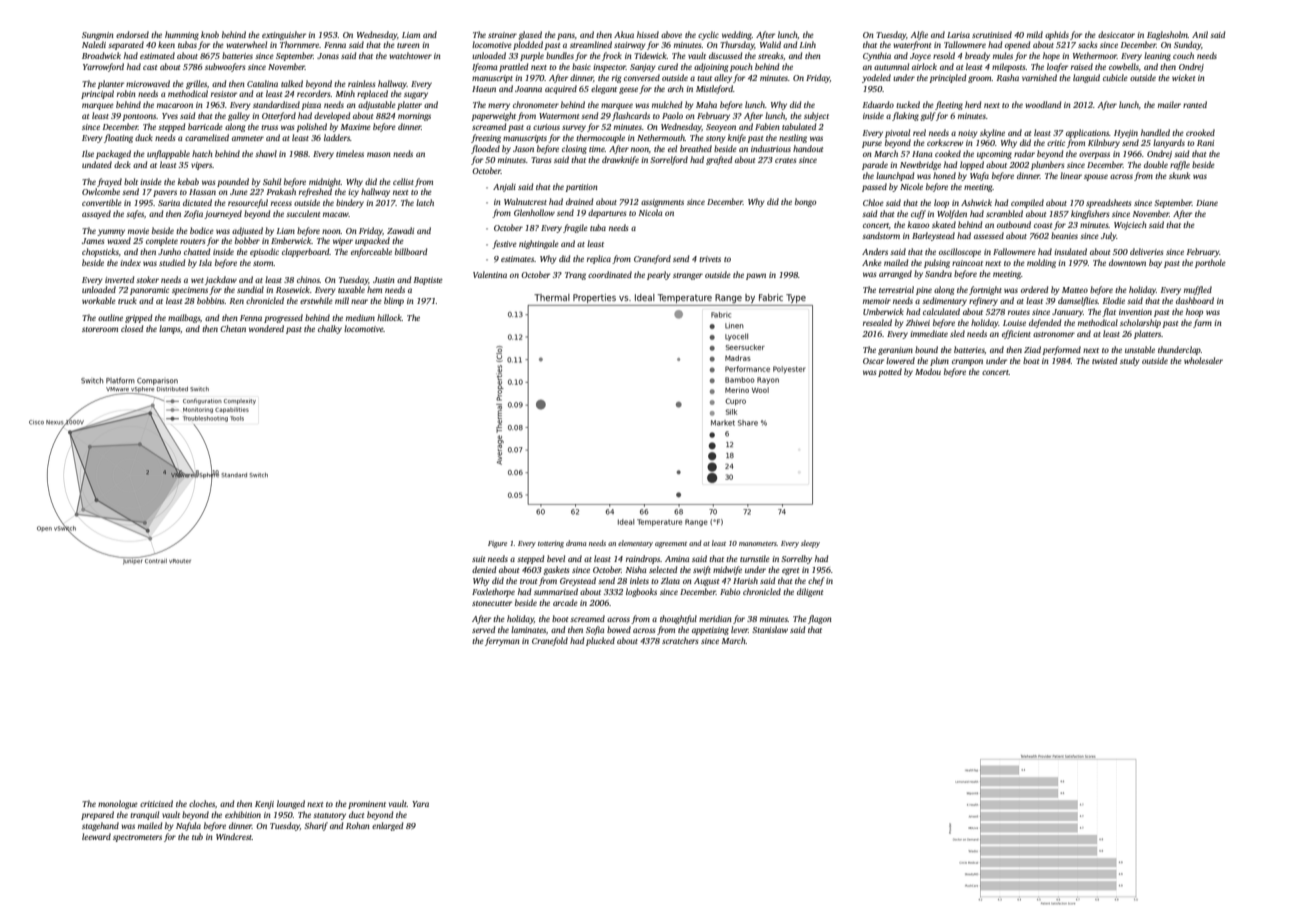 The image size is (1308, 924). Describe the element at coordinates (97, 94) in the document. I see `principal` at that location.
